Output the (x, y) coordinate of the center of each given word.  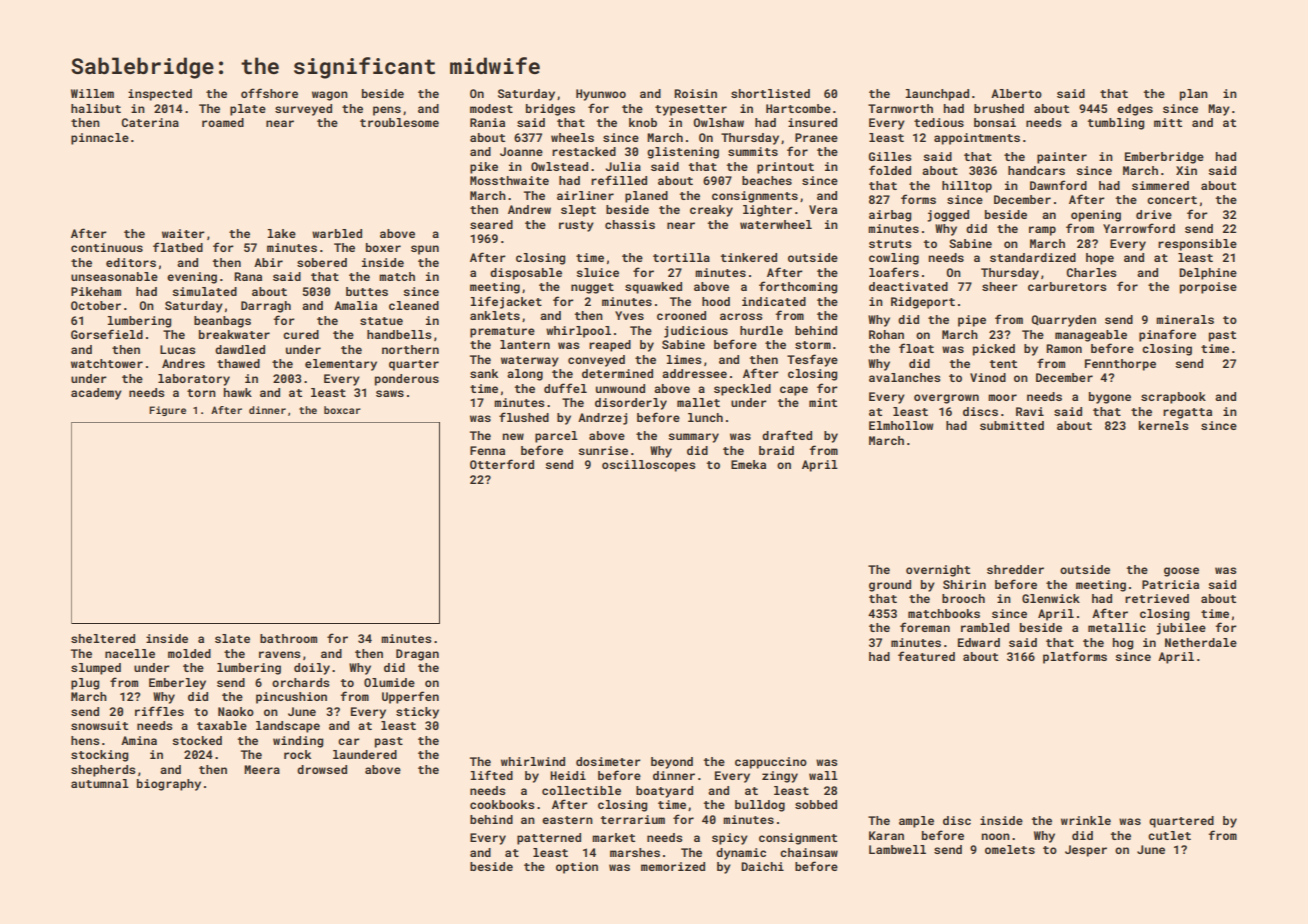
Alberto (1016, 93)
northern (410, 349)
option (577, 868)
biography (169, 785)
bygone (1110, 398)
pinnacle (100, 139)
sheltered (103, 638)
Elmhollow (901, 425)
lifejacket (506, 302)
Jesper (1086, 851)
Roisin (695, 93)
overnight (938, 571)
